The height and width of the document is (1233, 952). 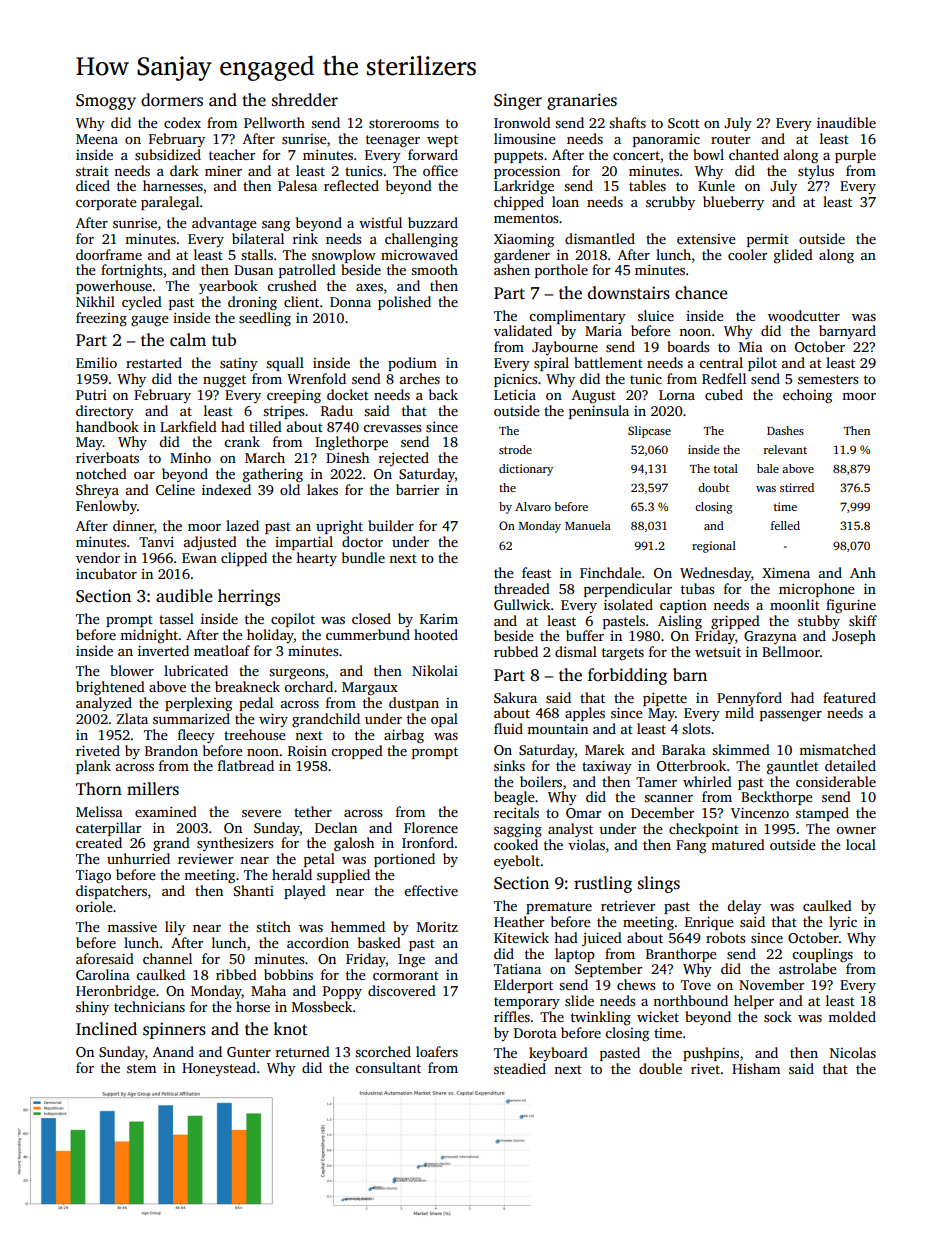 I want to click on Dashes, so click(x=785, y=430).
